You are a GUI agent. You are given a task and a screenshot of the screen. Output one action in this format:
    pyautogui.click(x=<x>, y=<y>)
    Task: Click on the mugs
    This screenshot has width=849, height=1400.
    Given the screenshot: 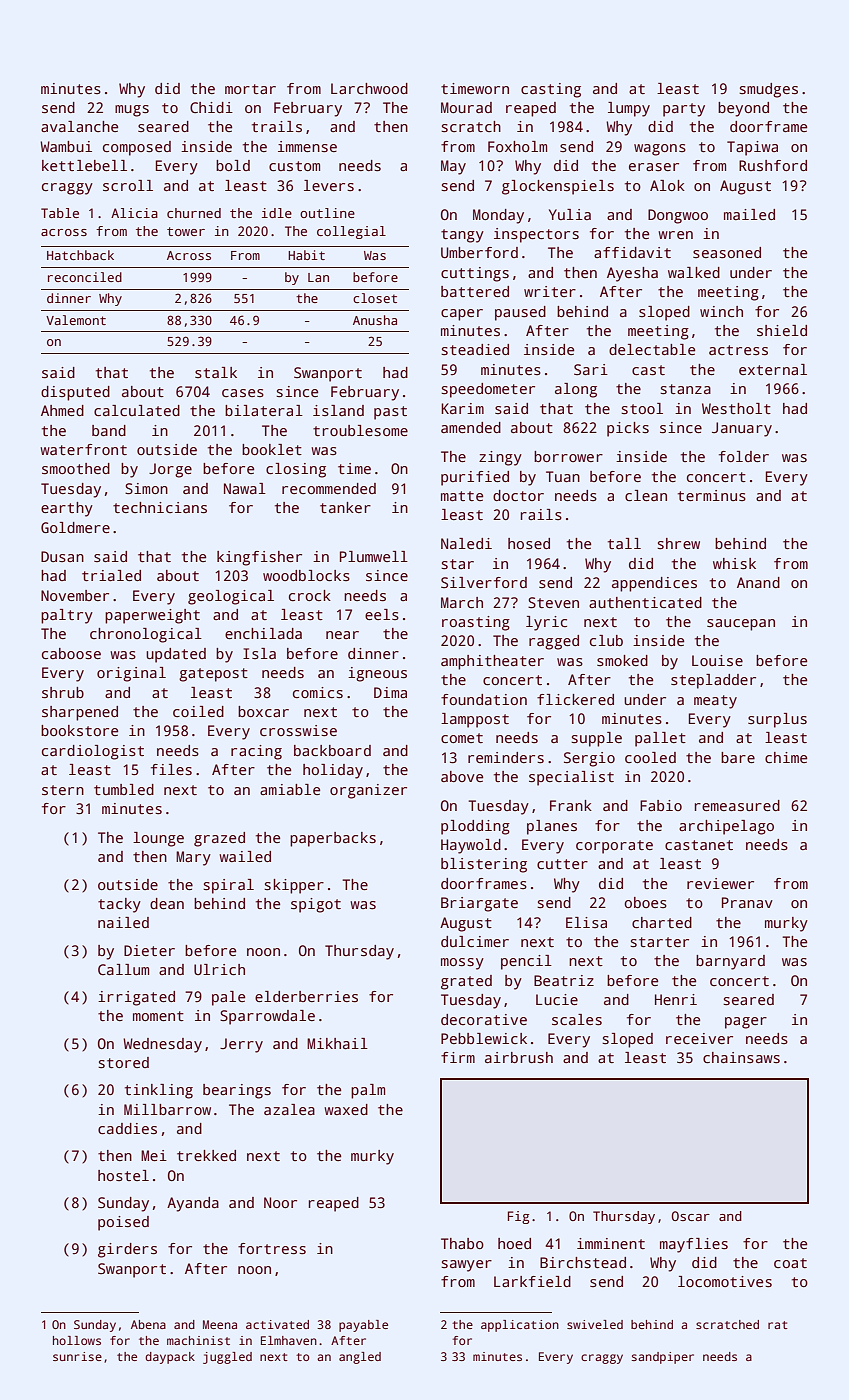 What is the action you would take?
    pyautogui.click(x=132, y=111)
